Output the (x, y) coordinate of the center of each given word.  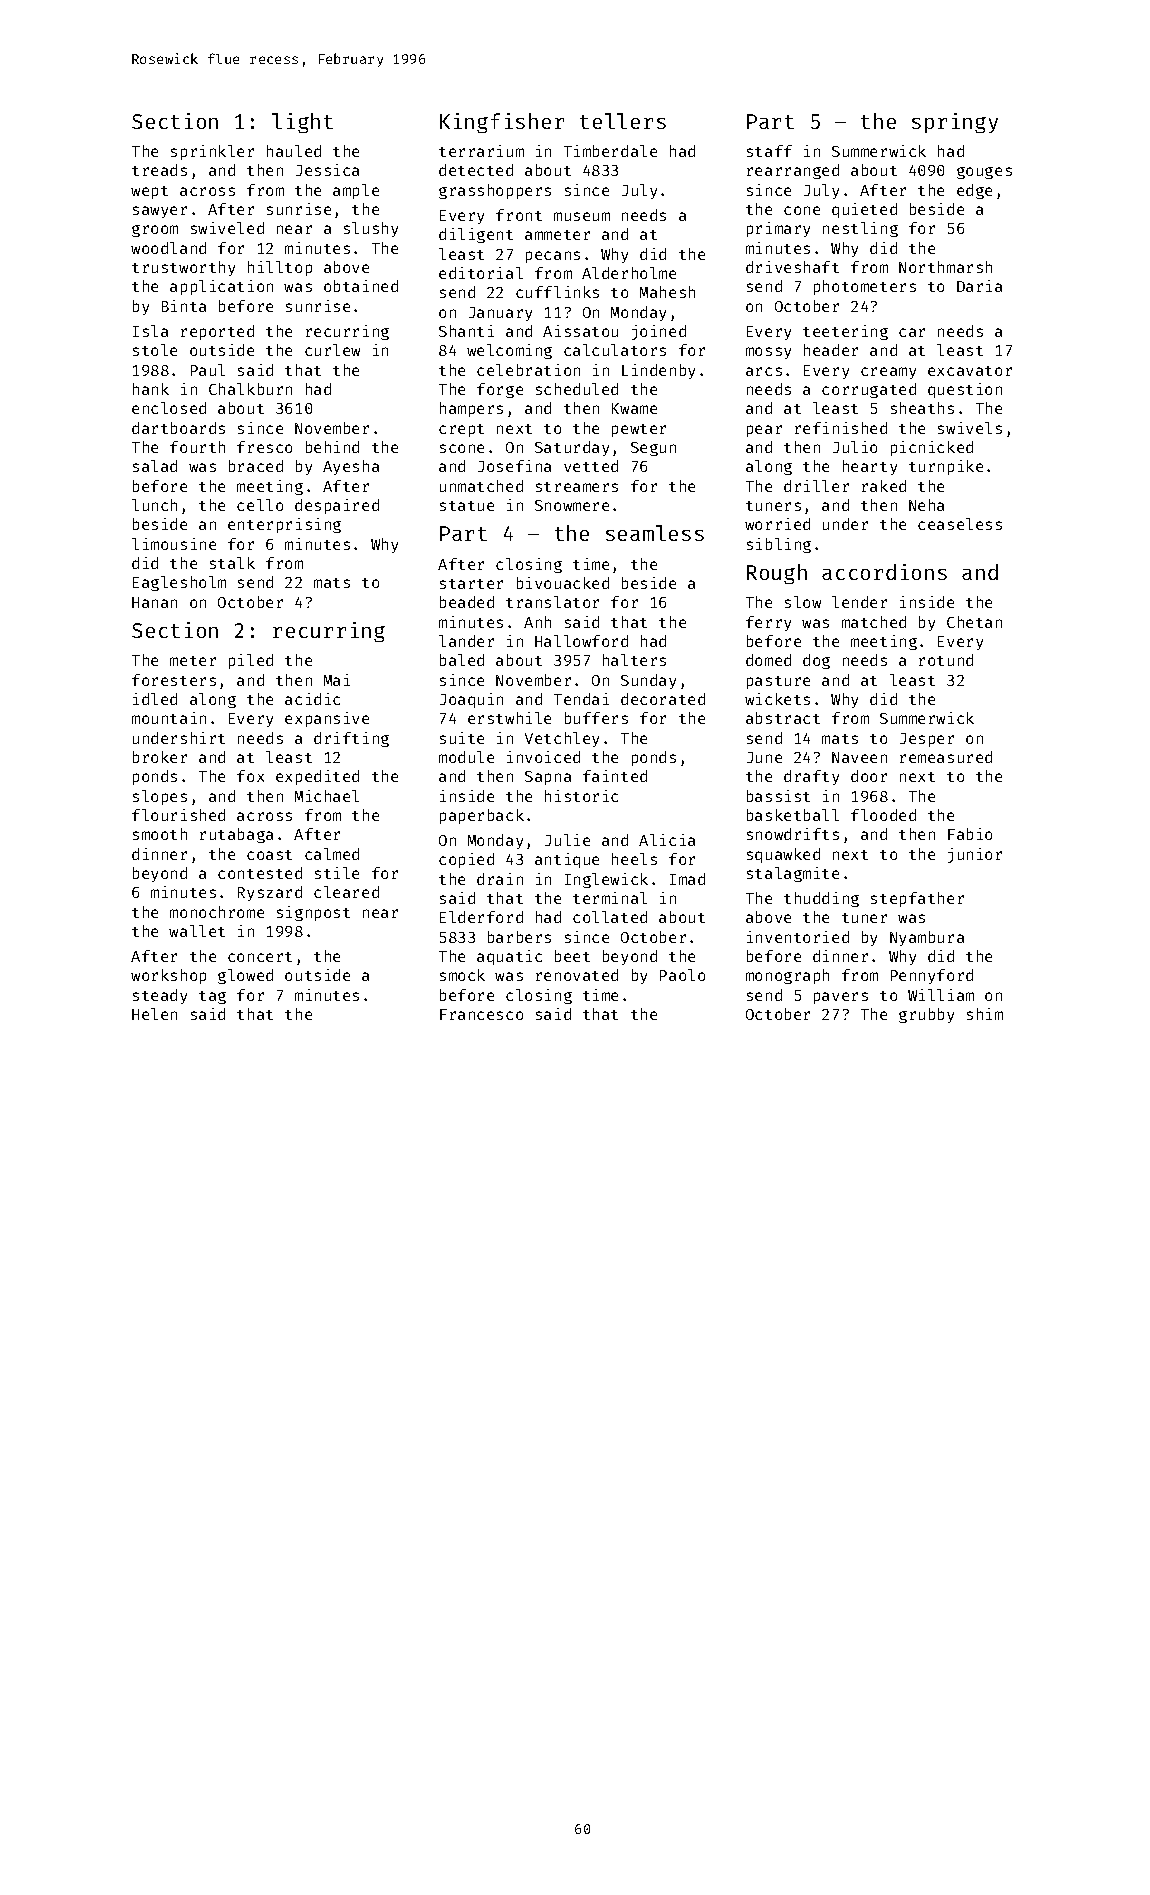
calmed (332, 854)
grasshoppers (495, 191)
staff (769, 151)
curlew (332, 350)
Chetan (974, 622)
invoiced (543, 757)
